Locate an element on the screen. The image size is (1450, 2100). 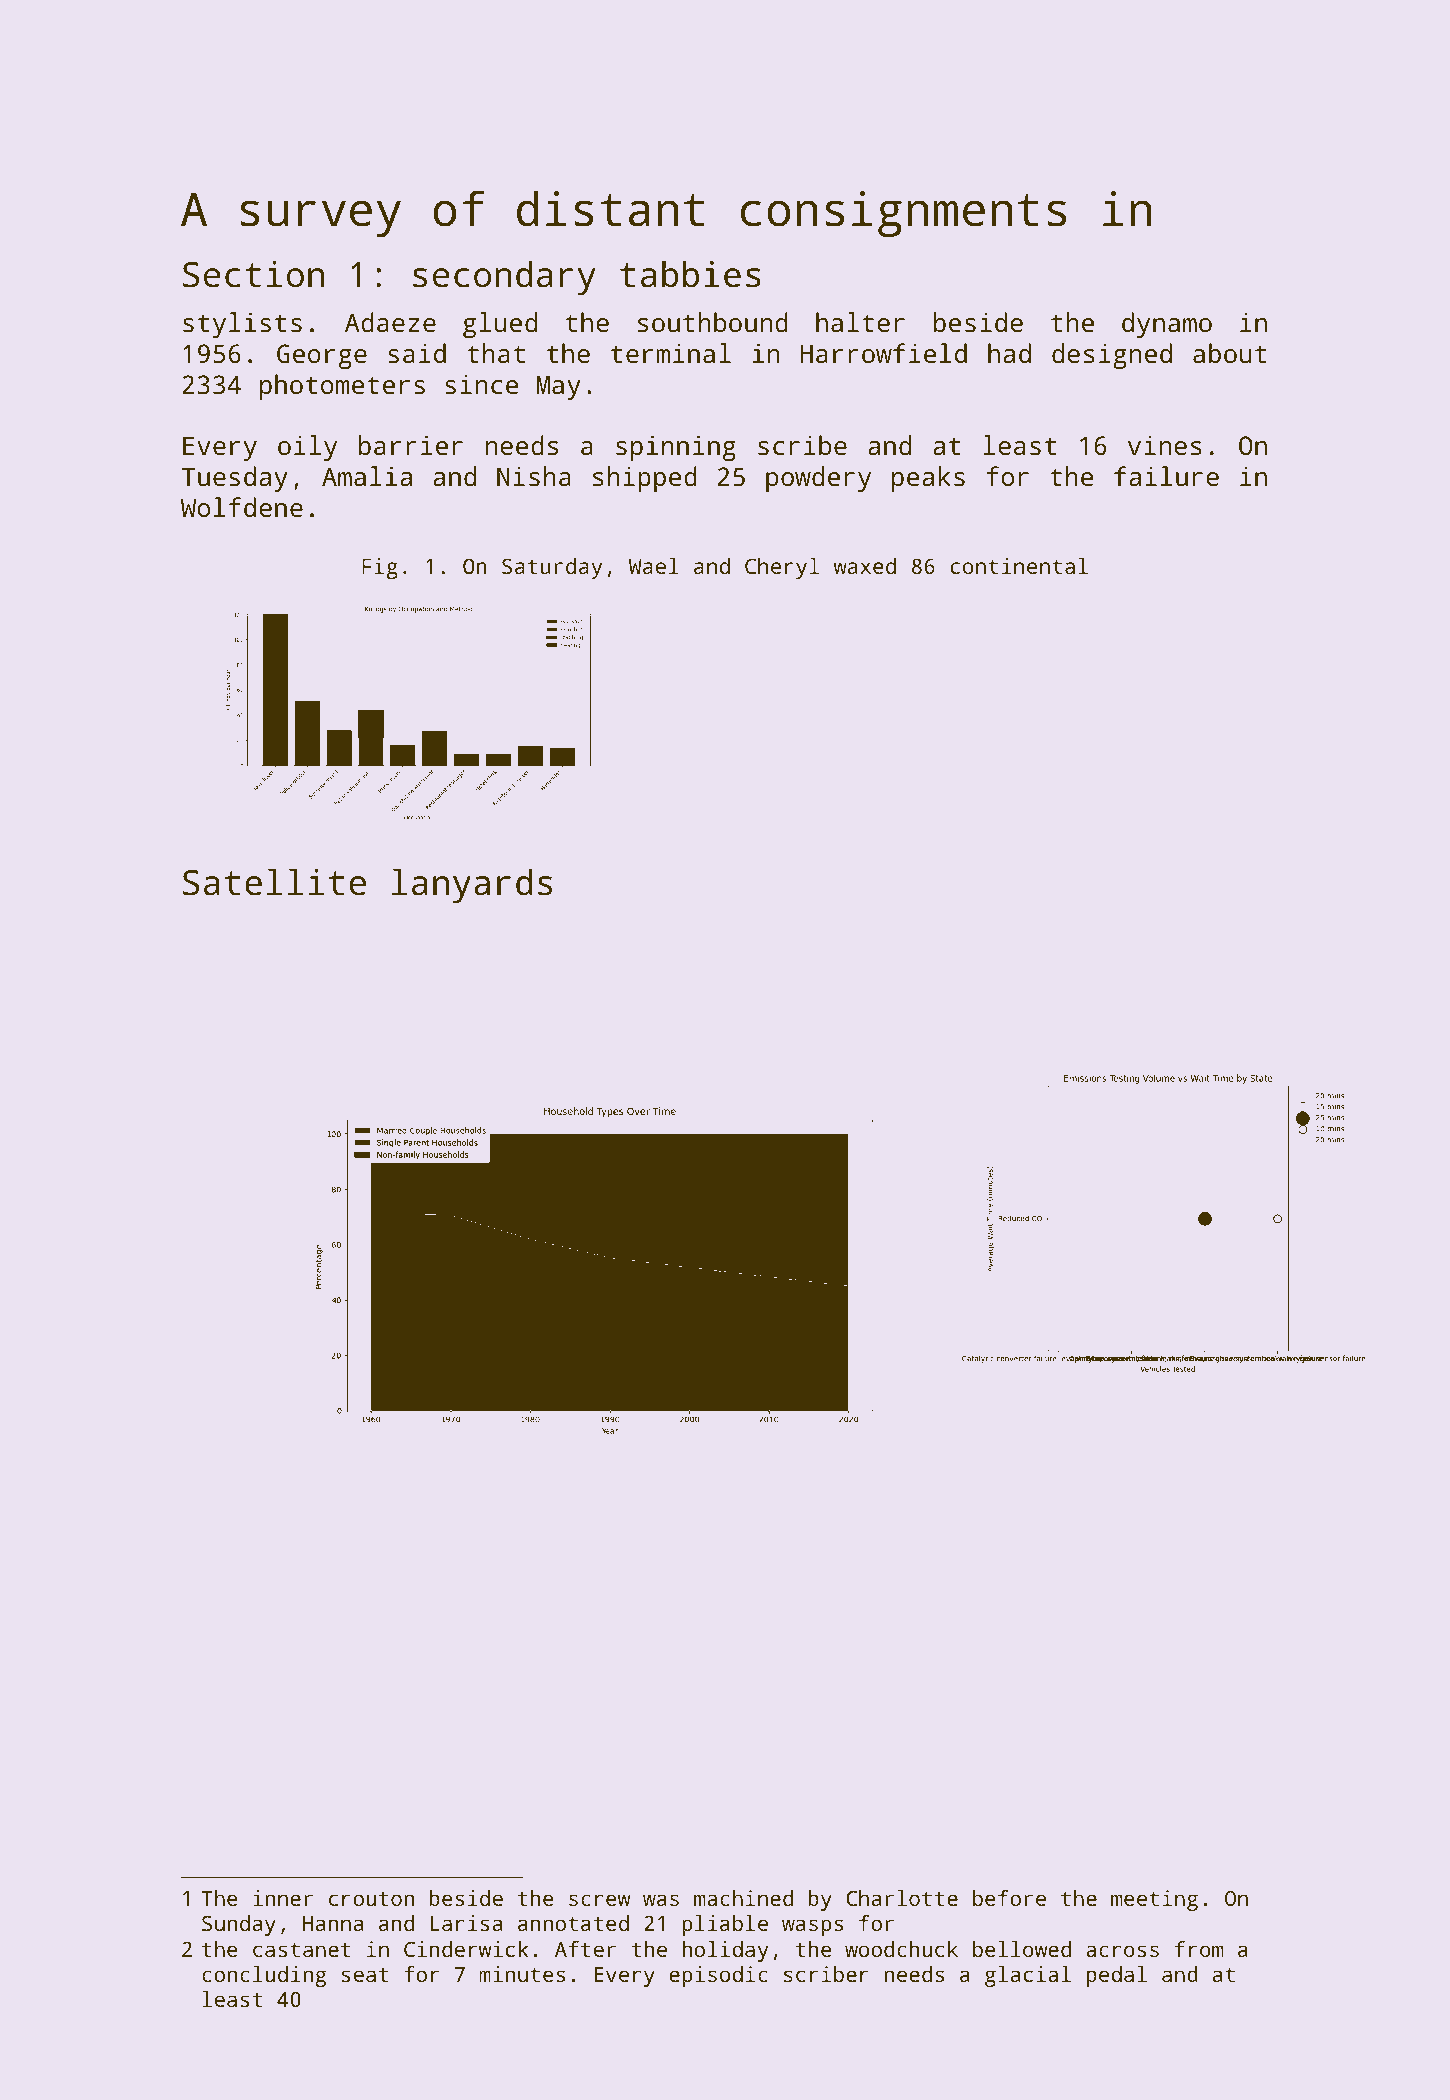
before is located at coordinates (1009, 1898).
